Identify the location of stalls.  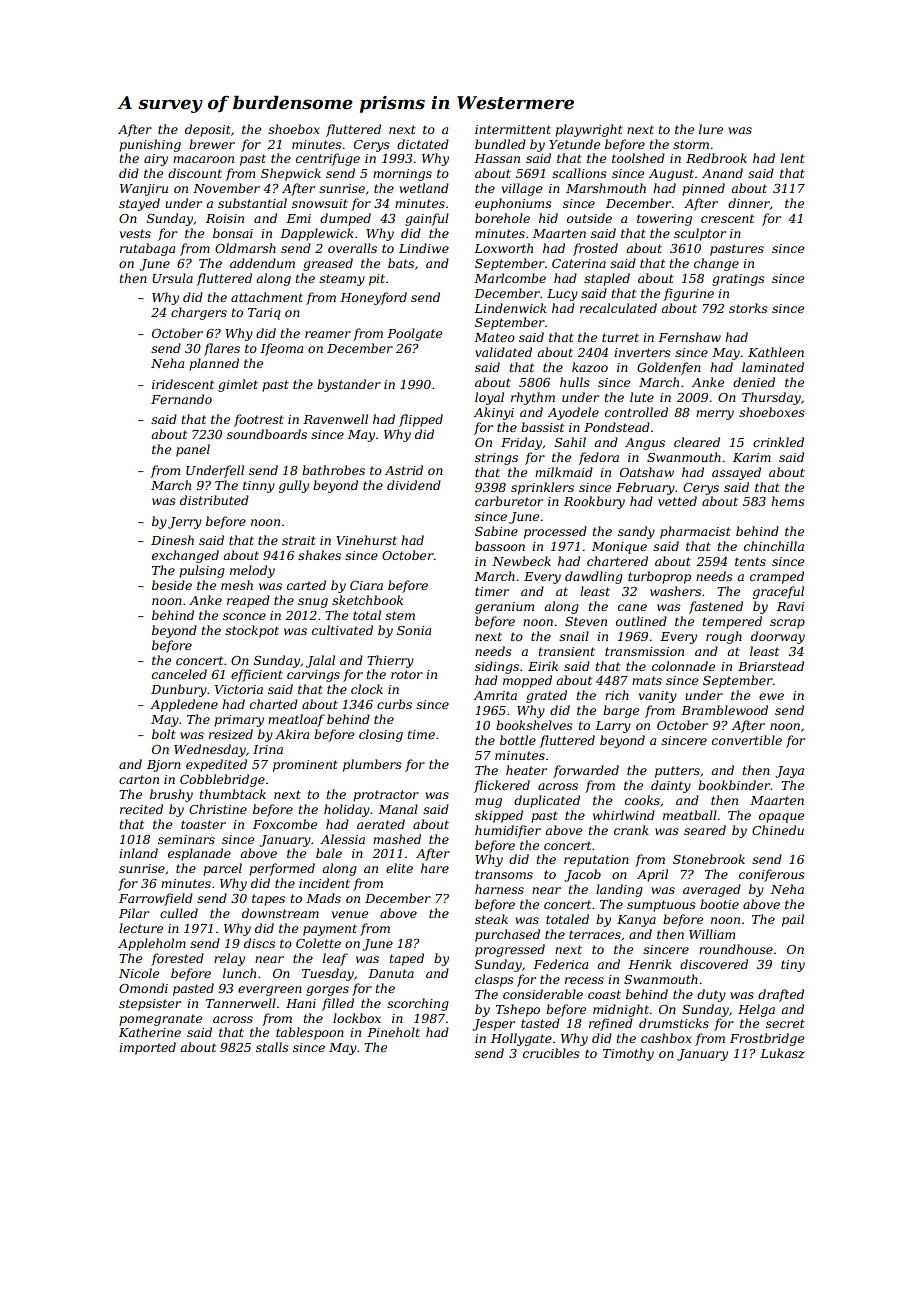
(272, 1047).
